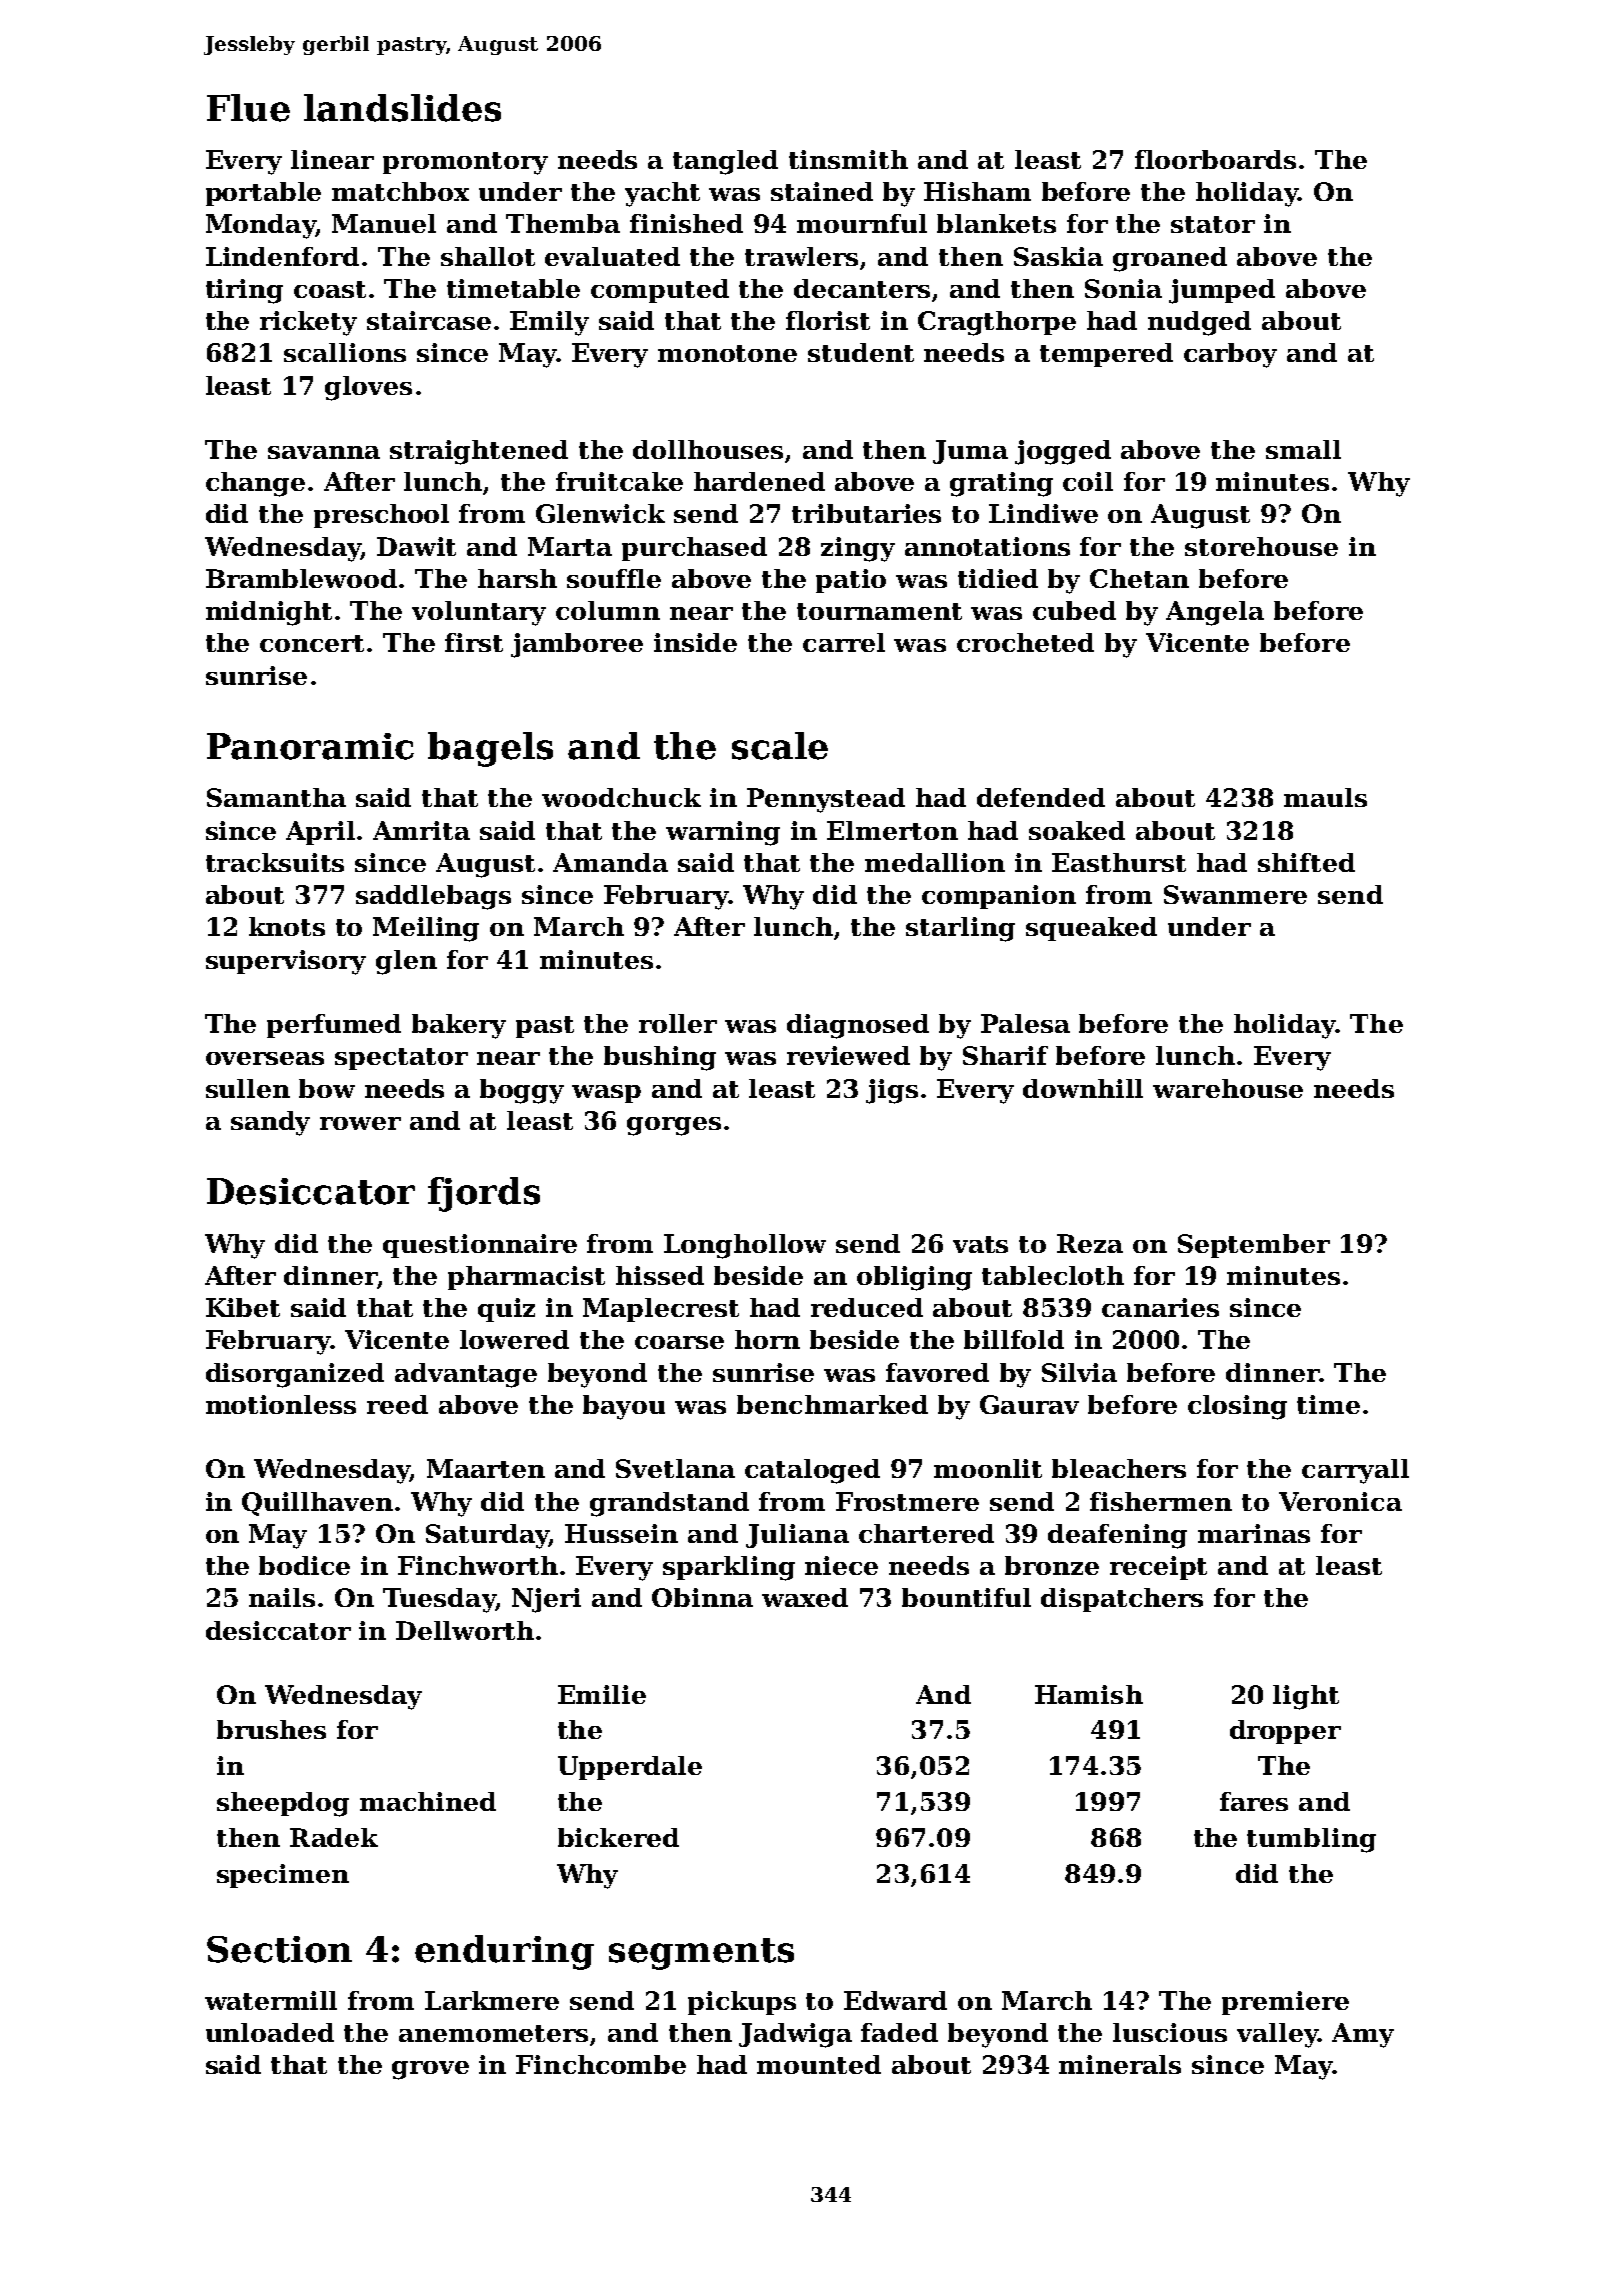 The width and height of the screenshot is (1620, 2292). What do you see at coordinates (430, 2070) in the screenshot?
I see `grove` at bounding box center [430, 2070].
